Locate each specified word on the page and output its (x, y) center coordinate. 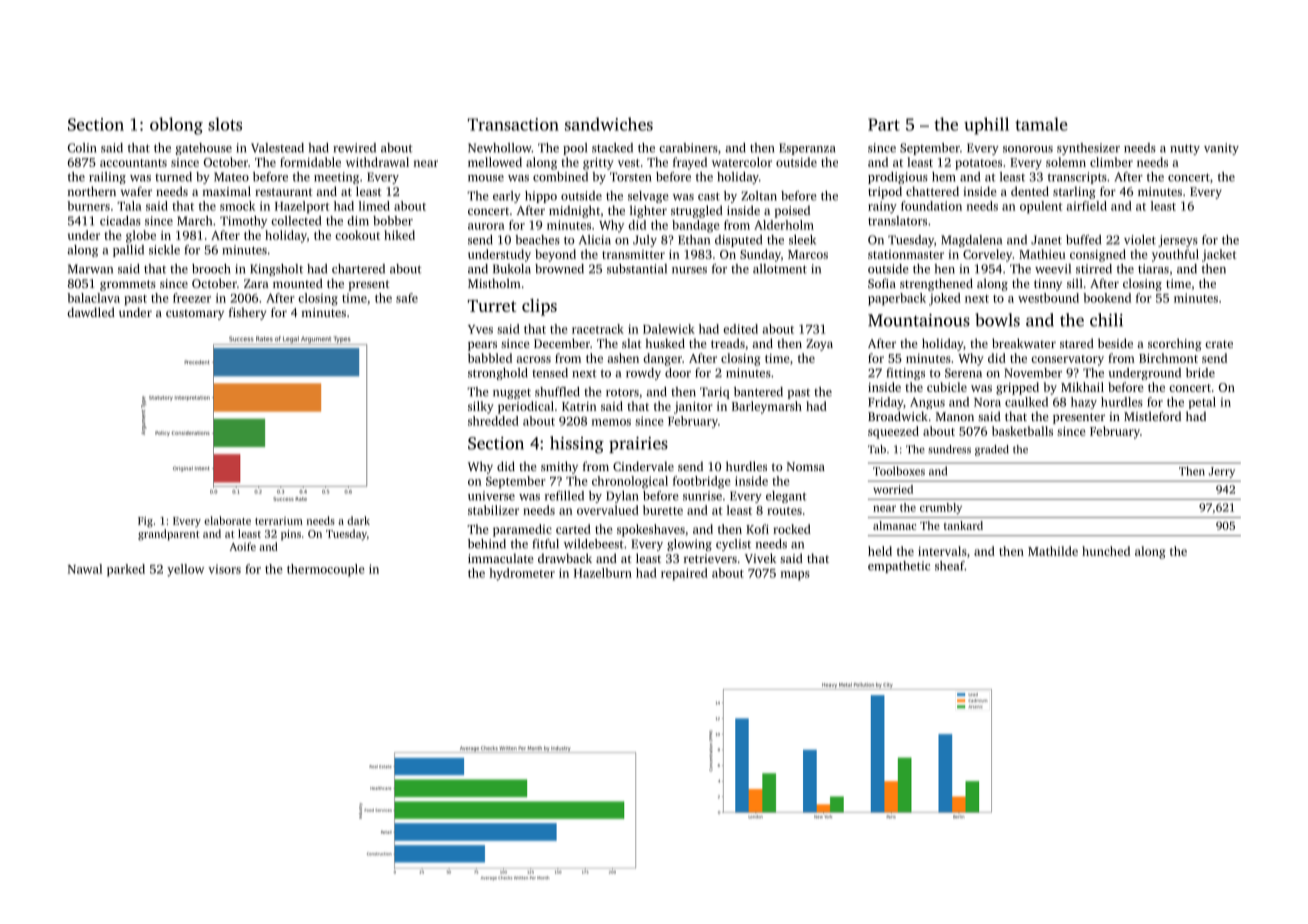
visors (224, 569)
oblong (176, 126)
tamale (1041, 124)
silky (481, 407)
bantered (758, 392)
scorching (1175, 344)
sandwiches (609, 124)
